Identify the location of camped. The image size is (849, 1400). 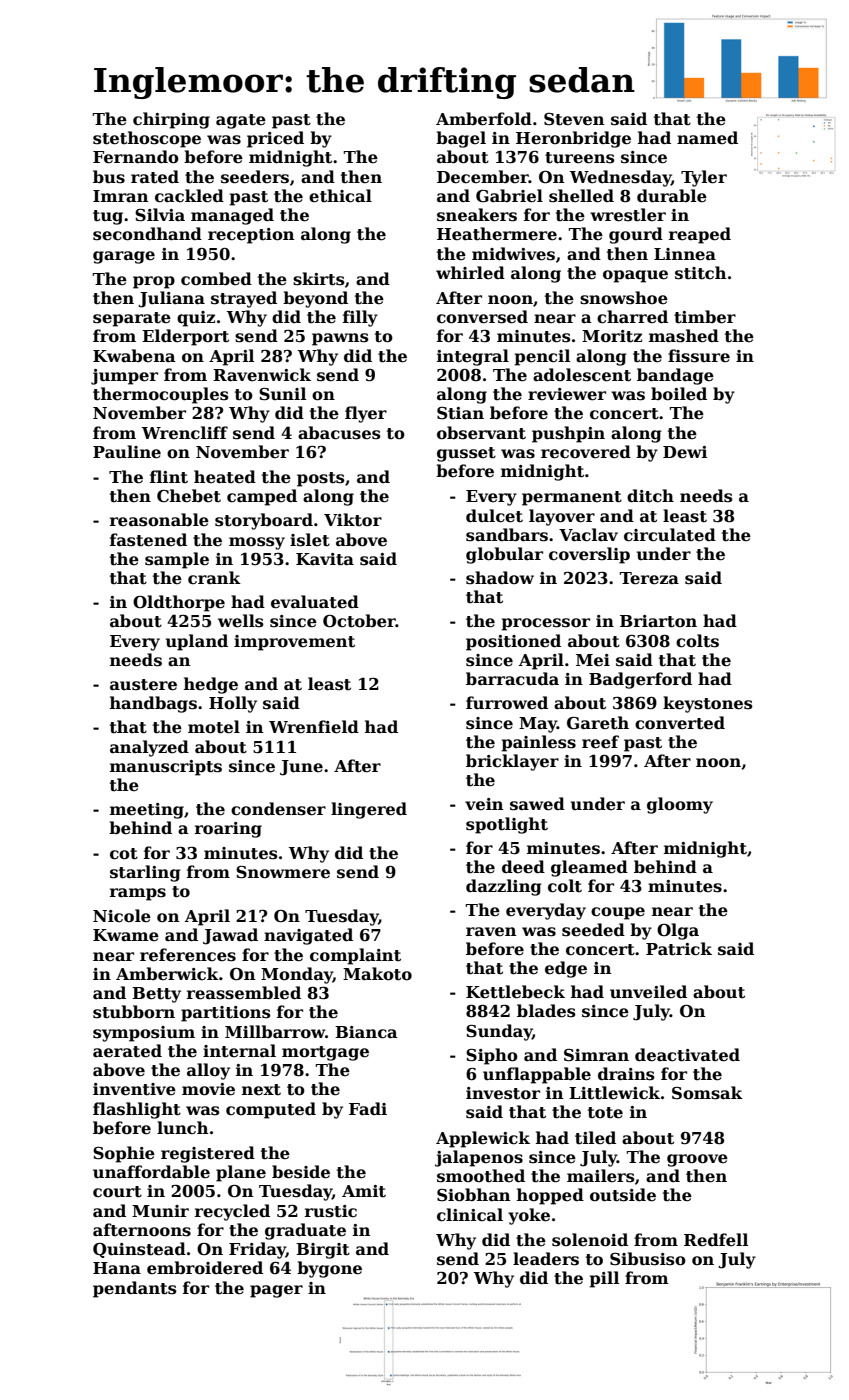
(262, 497).
